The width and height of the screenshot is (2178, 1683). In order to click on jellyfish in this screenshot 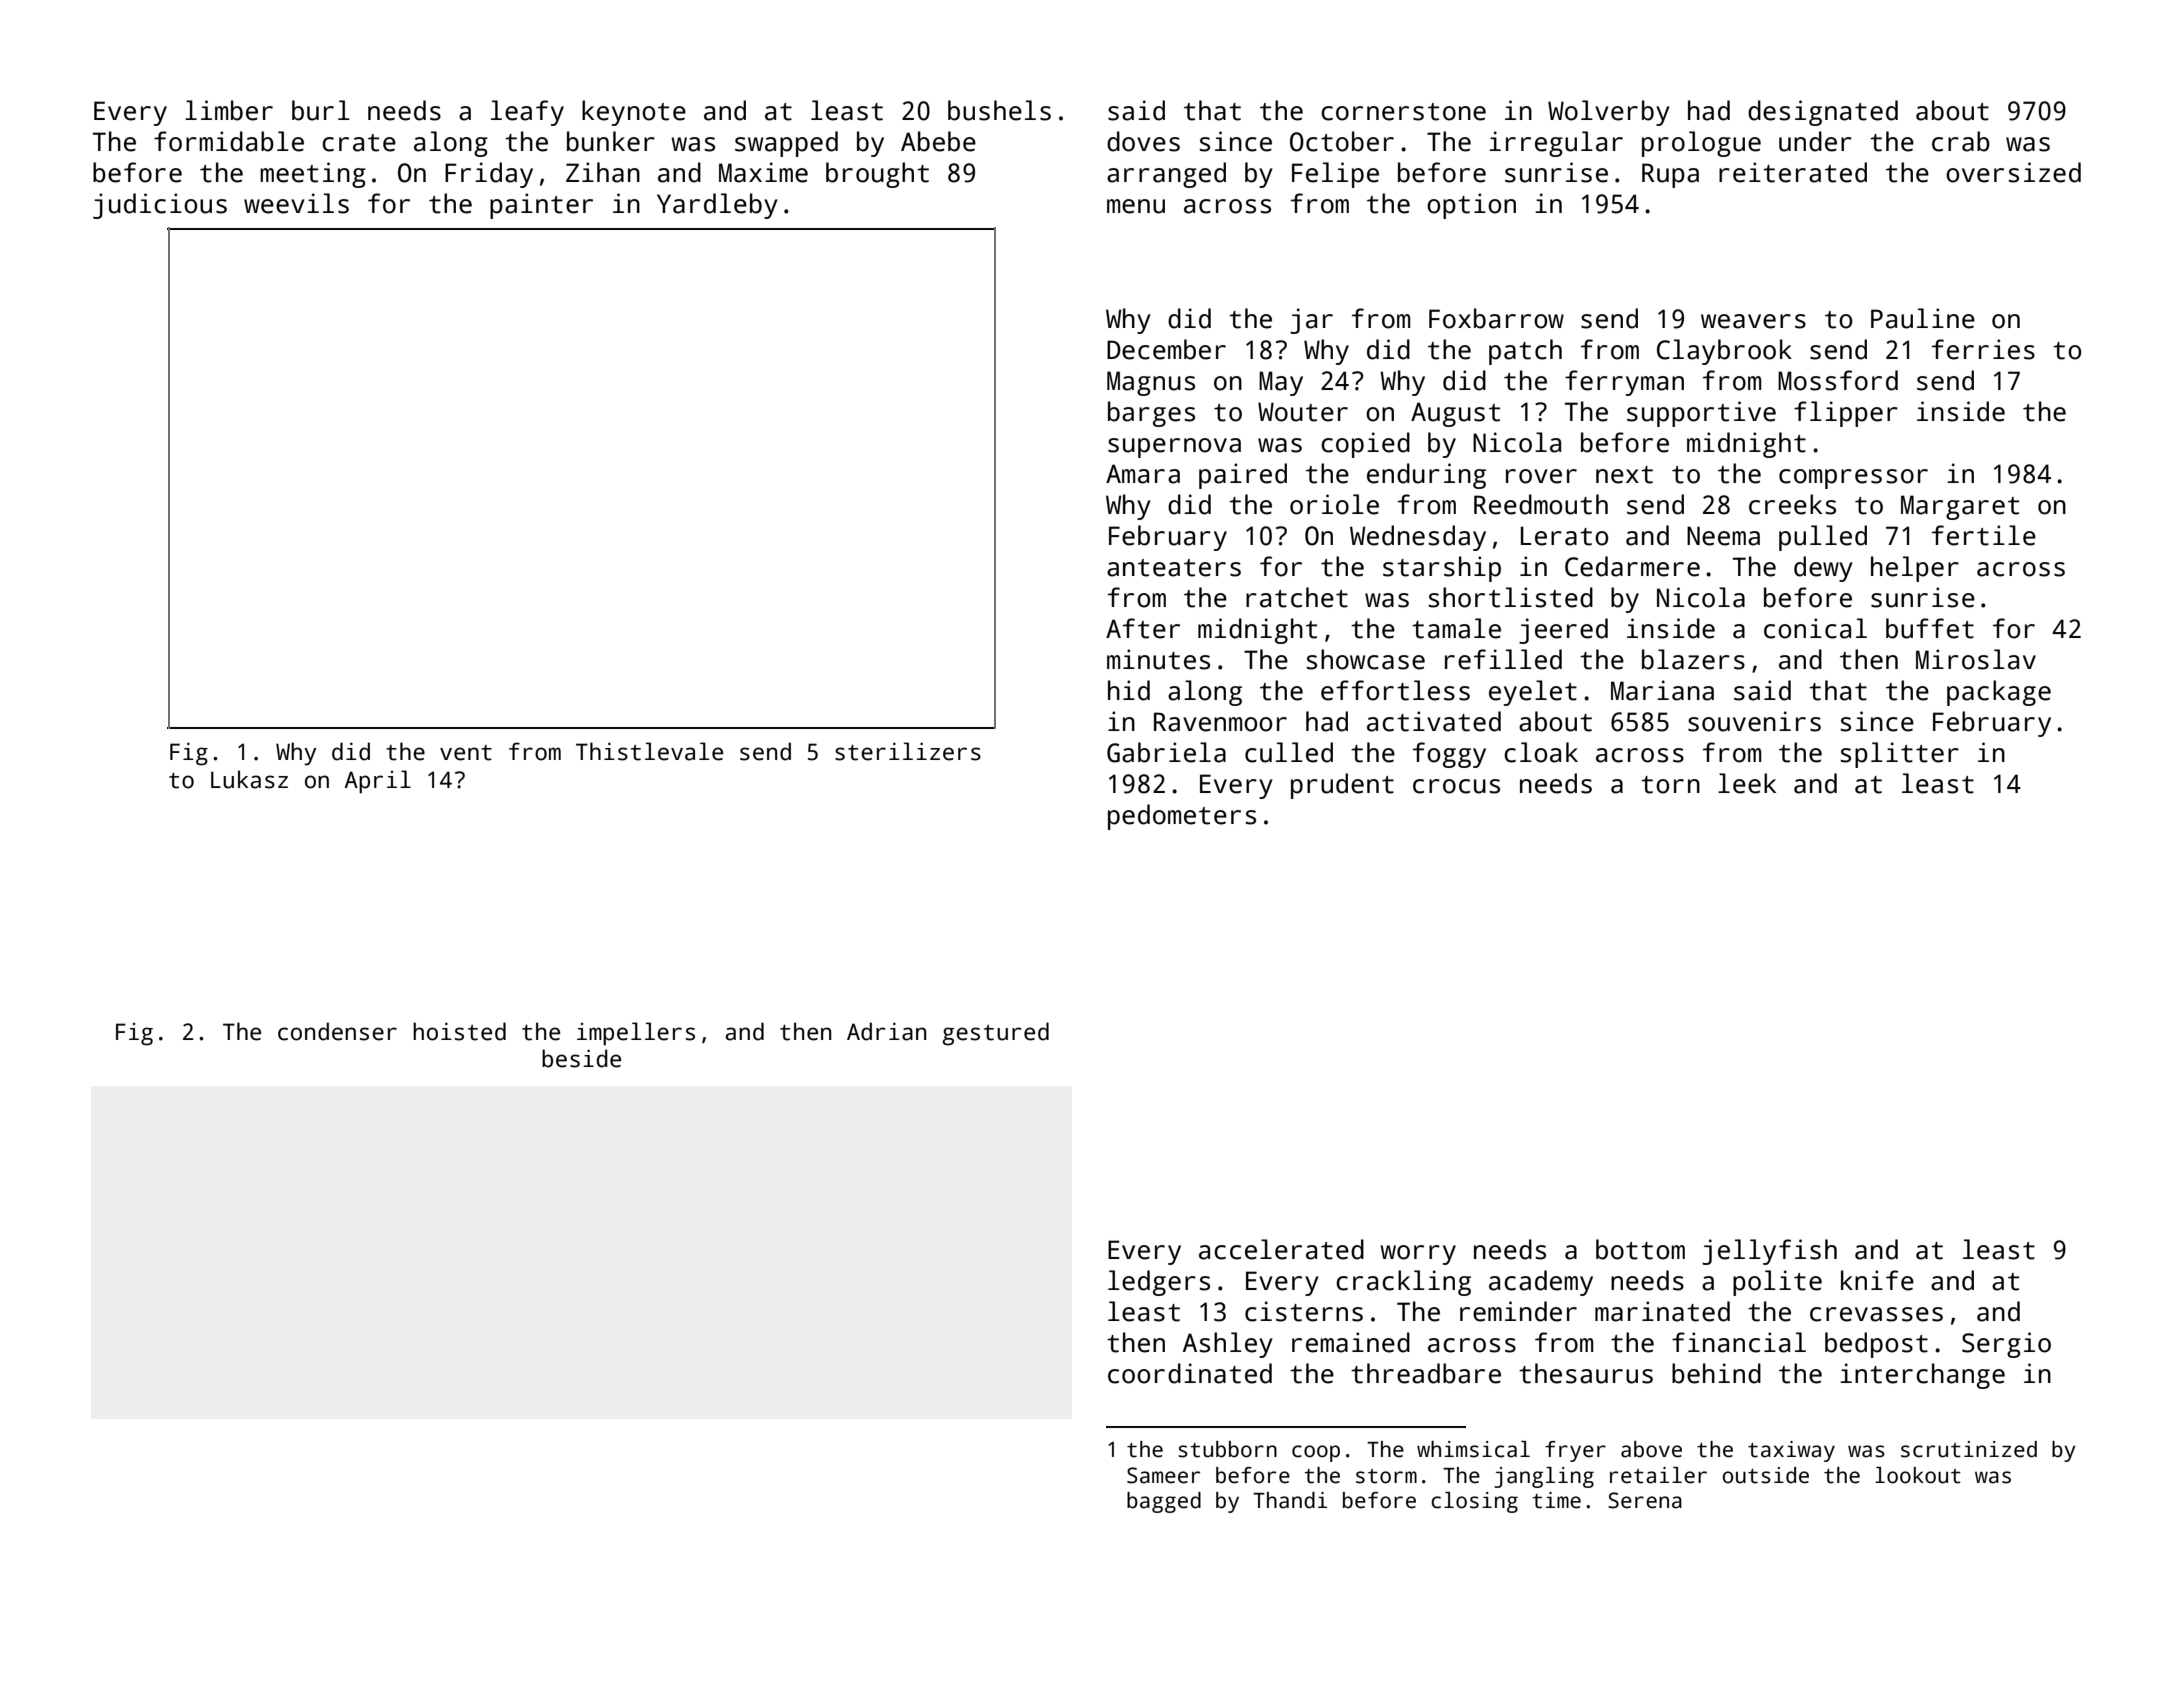, I will do `click(1769, 1252)`.
